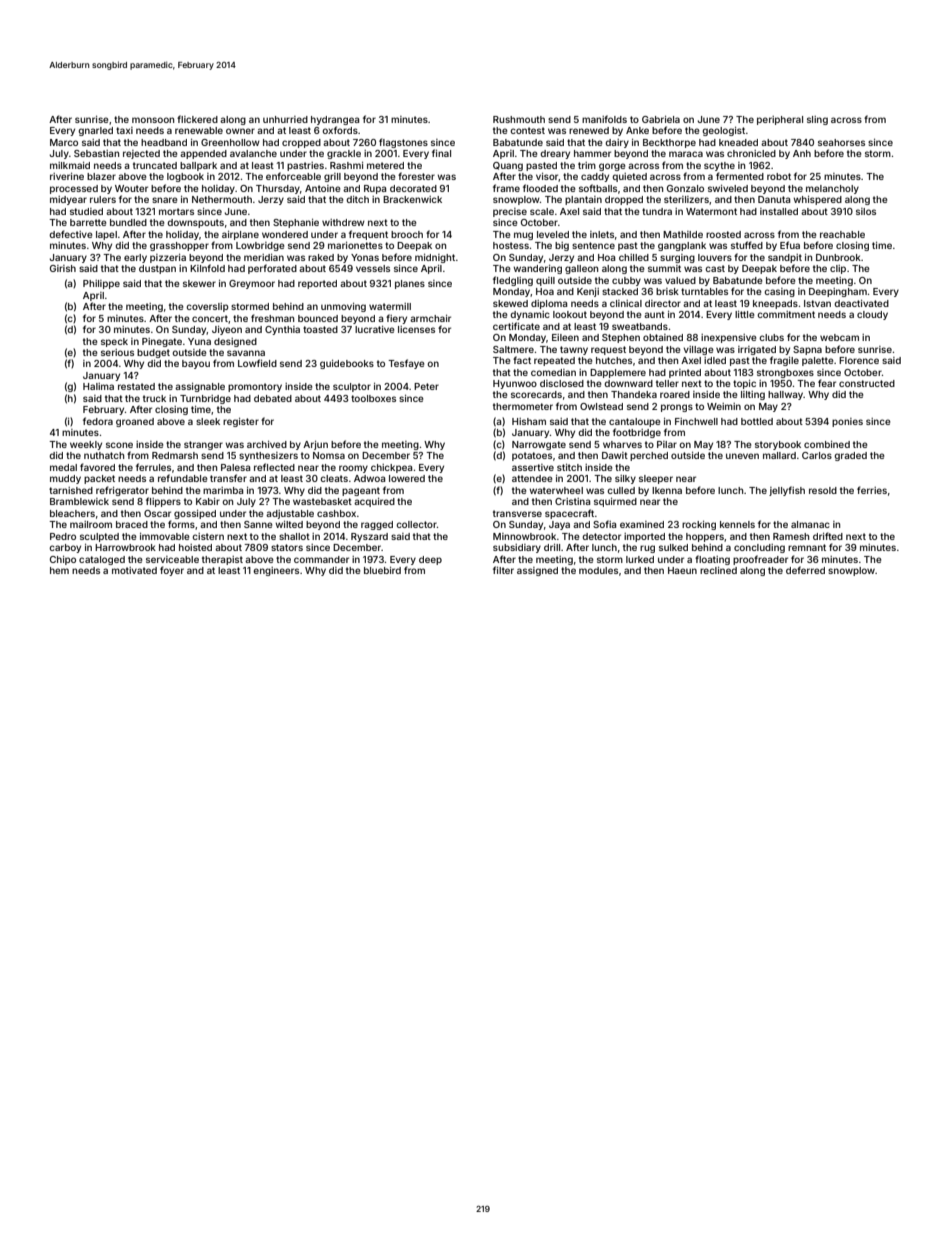  I want to click on fedora, so click(98, 421).
